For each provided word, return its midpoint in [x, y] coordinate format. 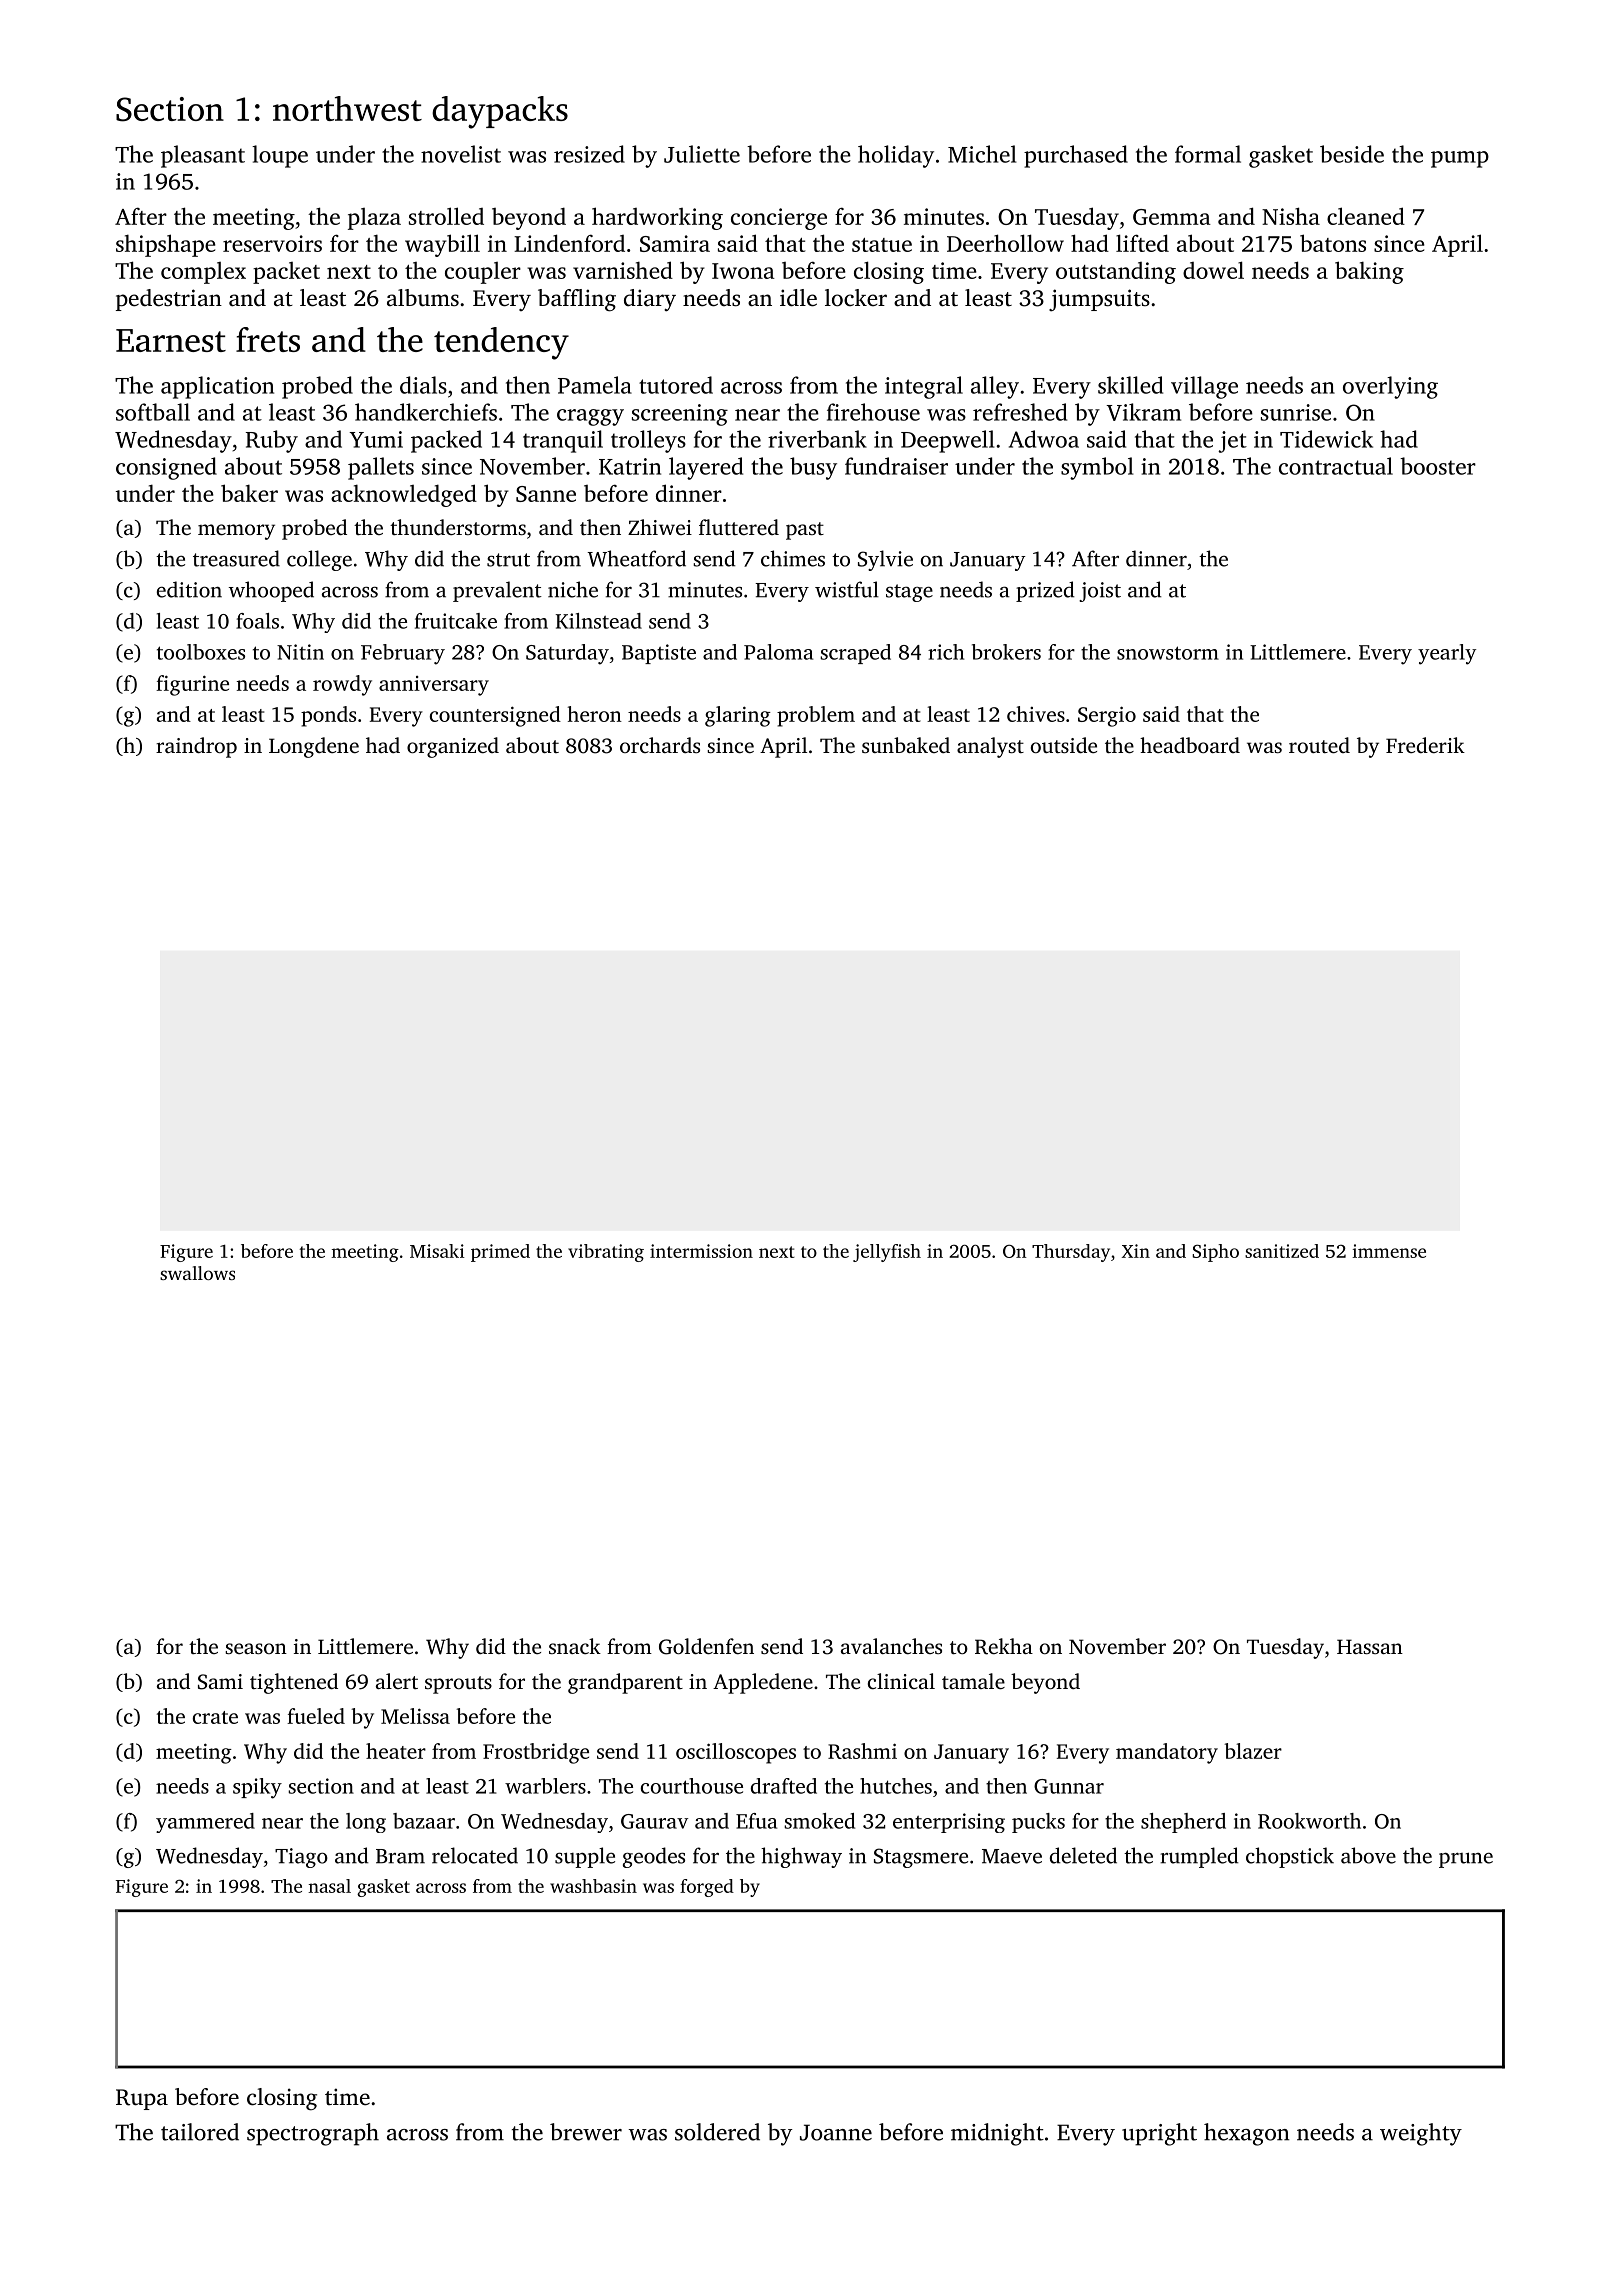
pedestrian [169, 300]
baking [1369, 272]
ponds [328, 716]
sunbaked [906, 745]
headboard [1190, 745]
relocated [475, 1855]
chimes [793, 558]
